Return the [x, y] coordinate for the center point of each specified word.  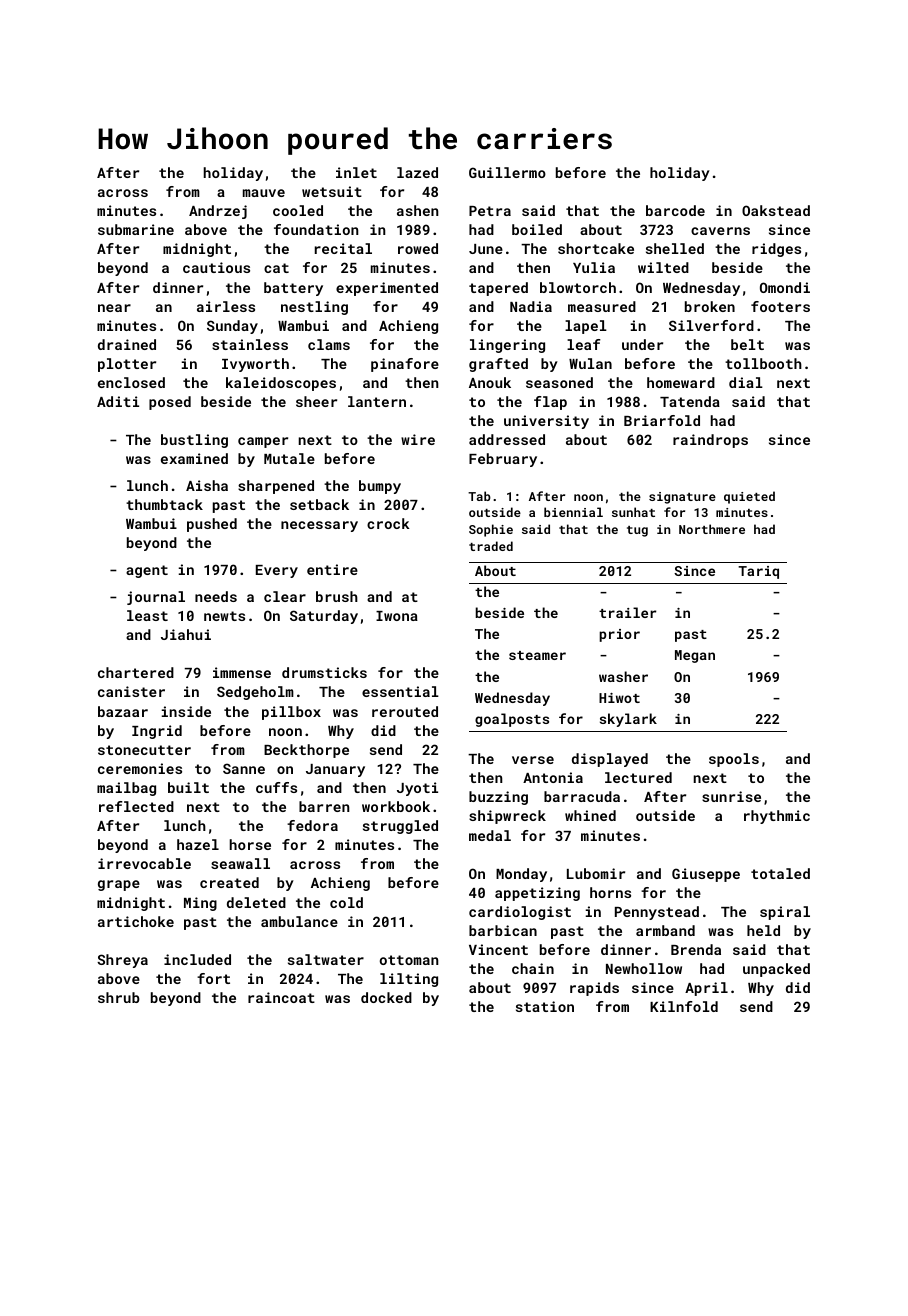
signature [682, 498]
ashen [417, 210]
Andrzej [218, 212]
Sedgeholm [255, 693]
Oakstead [776, 210]
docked [386, 997]
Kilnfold [684, 1006]
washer [623, 676]
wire [418, 439]
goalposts [512, 720]
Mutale [289, 458]
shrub [119, 997]
